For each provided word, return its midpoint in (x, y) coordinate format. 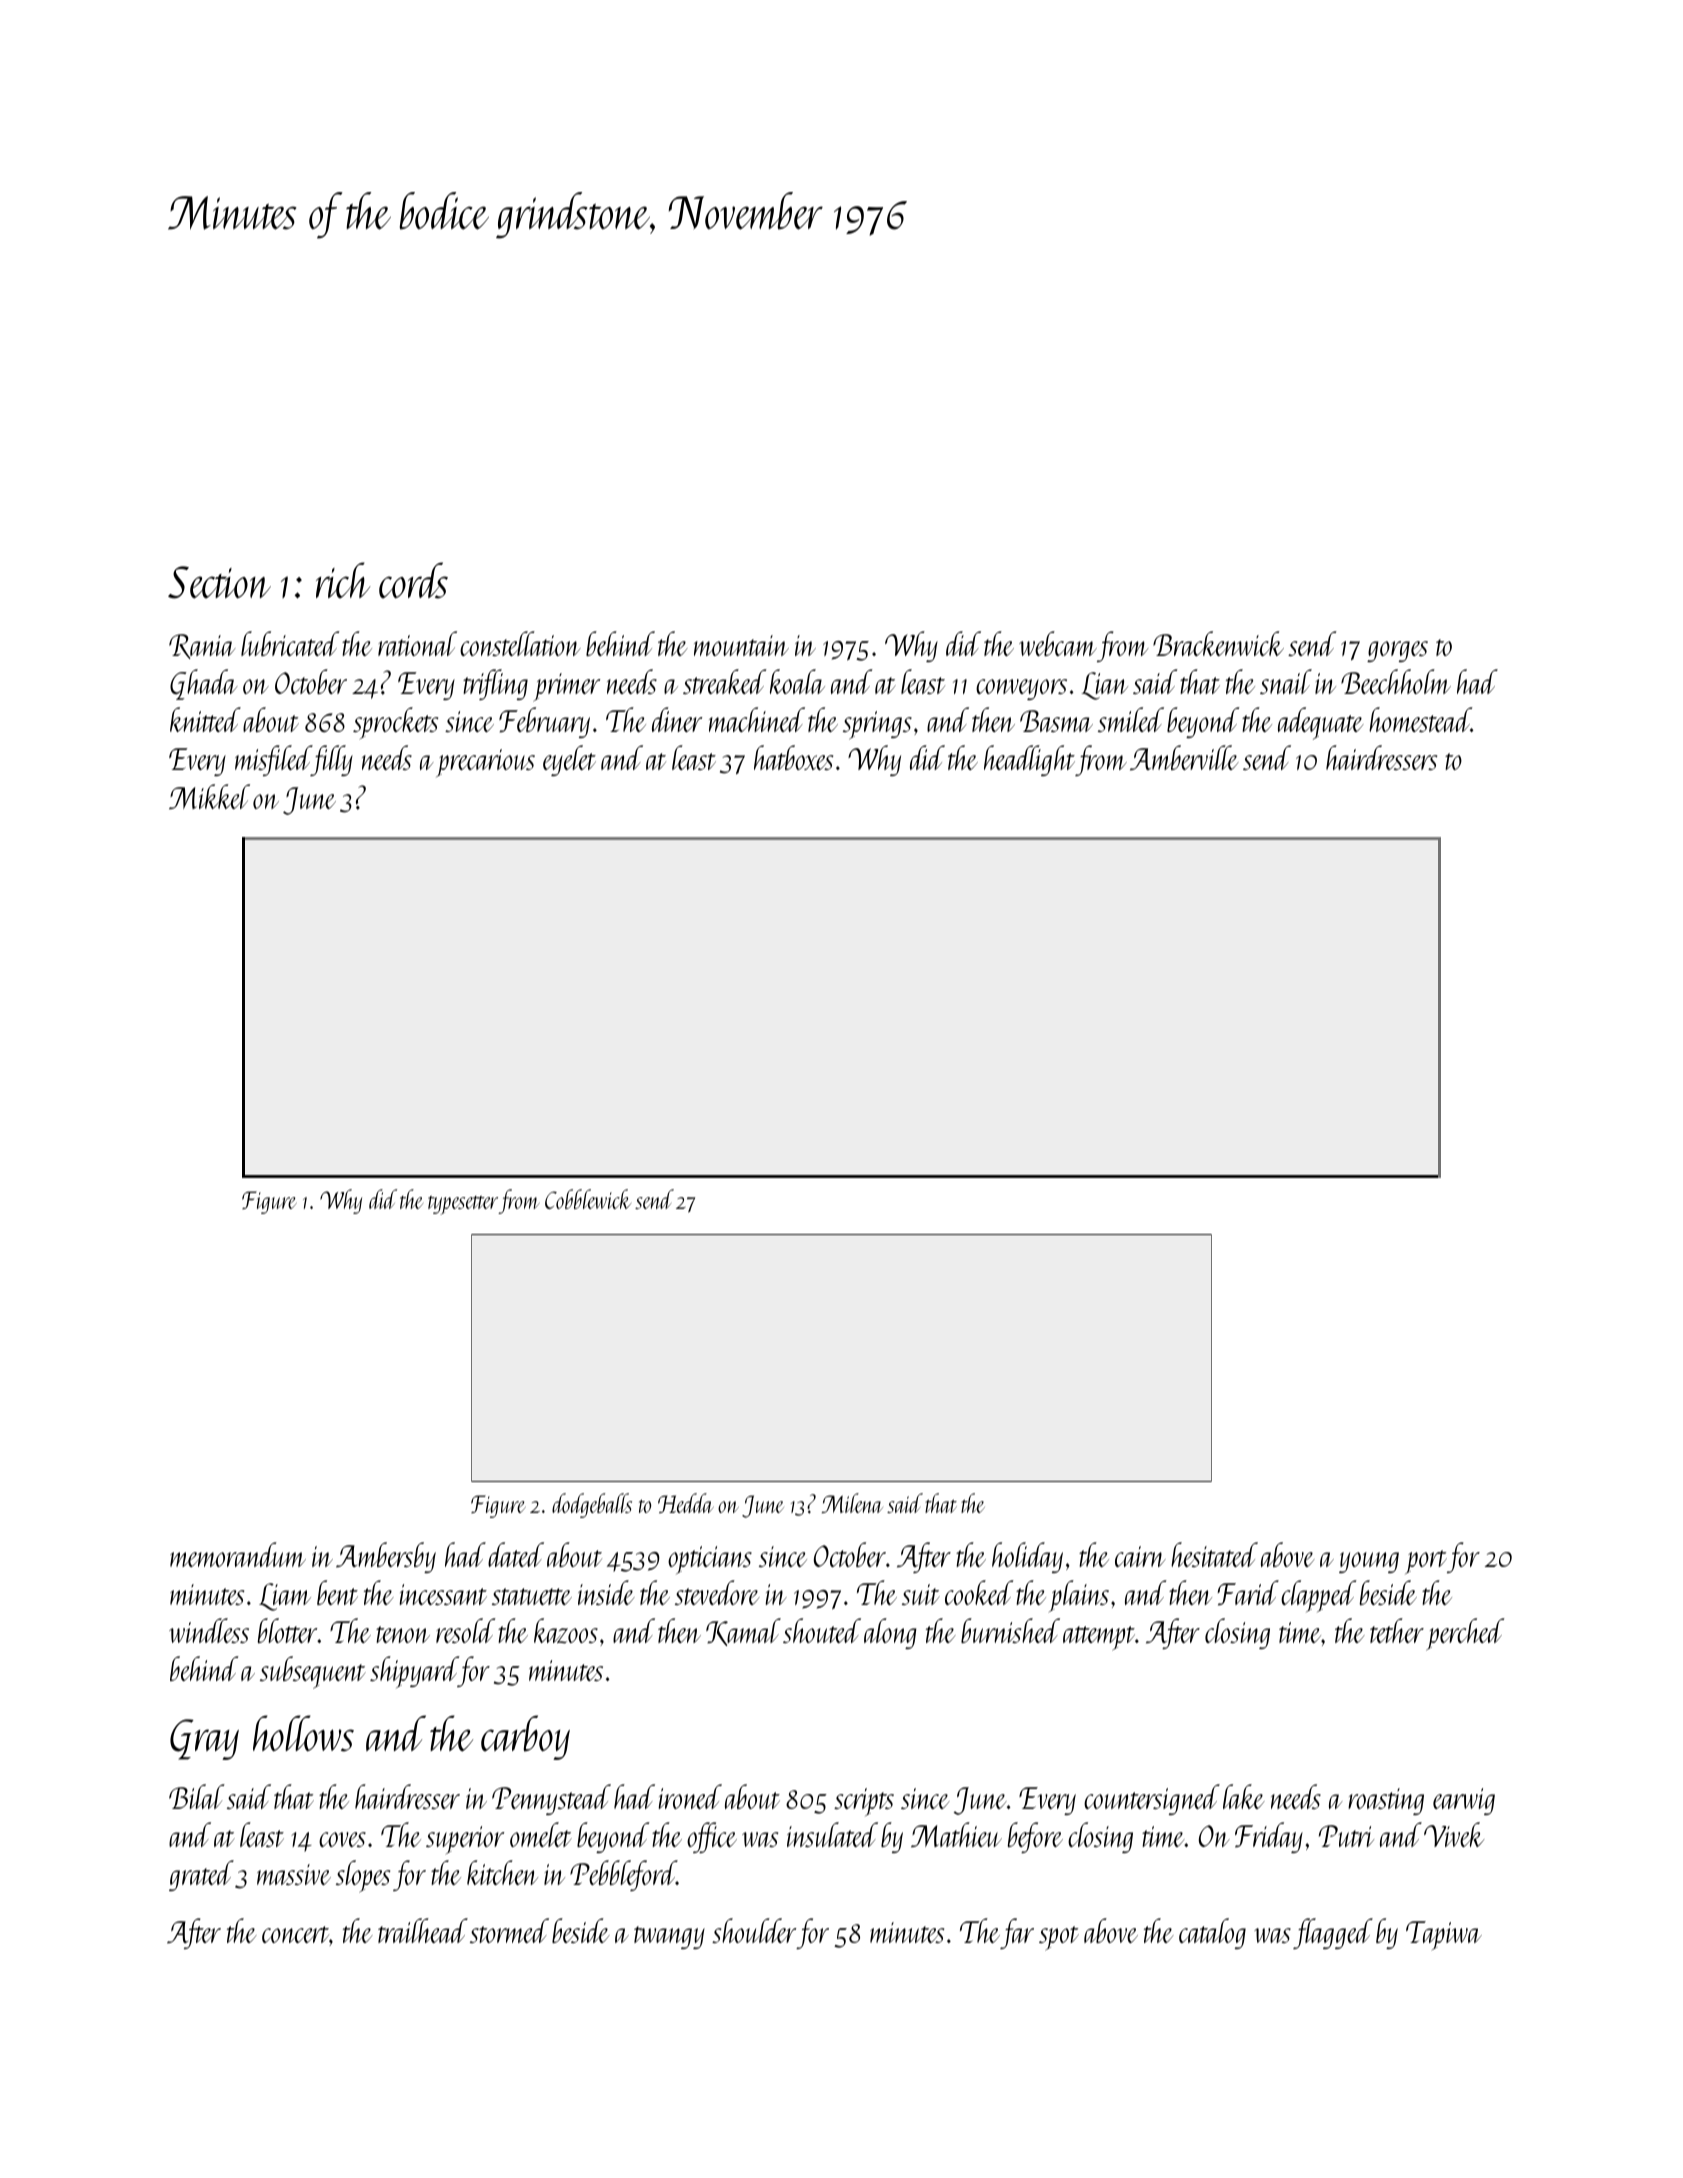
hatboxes (793, 757)
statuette (532, 1596)
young (1369, 1562)
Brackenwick (1218, 643)
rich (343, 580)
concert (295, 1934)
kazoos (566, 1631)
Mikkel (209, 796)
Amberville (1184, 757)
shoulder (754, 1930)
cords (413, 580)
